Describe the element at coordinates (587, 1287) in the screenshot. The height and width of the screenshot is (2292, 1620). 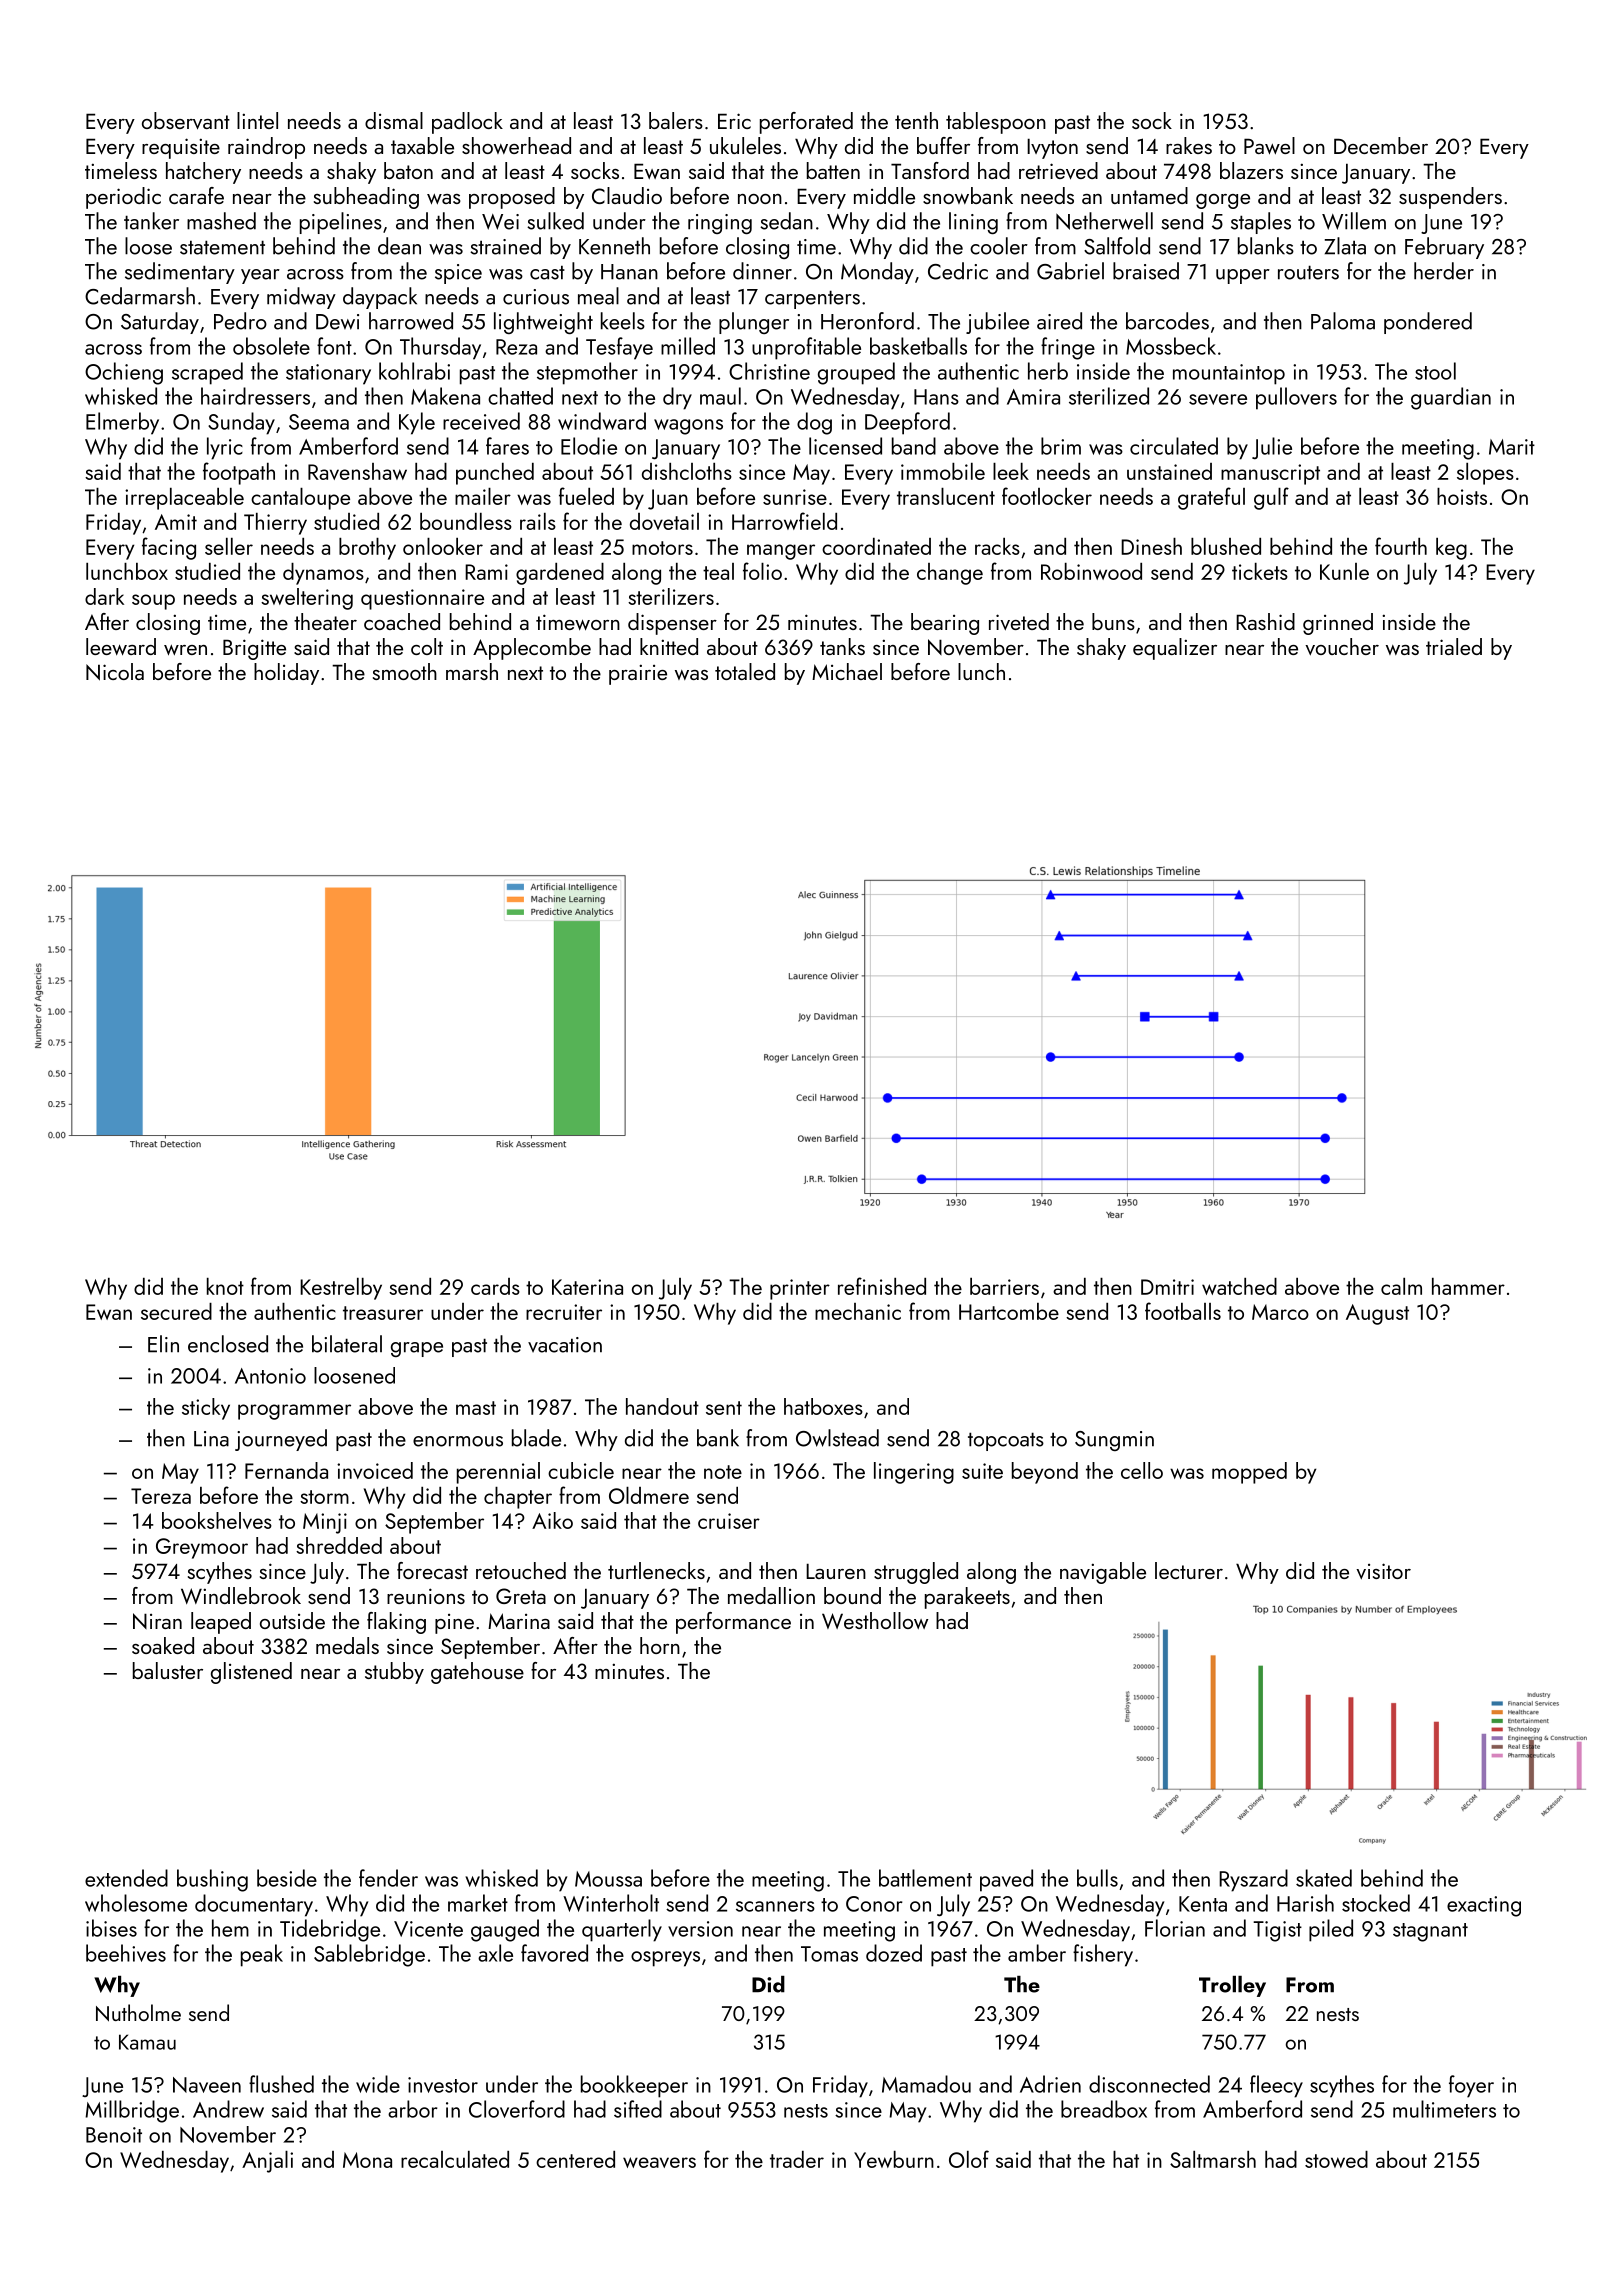
I see `Katerina` at that location.
